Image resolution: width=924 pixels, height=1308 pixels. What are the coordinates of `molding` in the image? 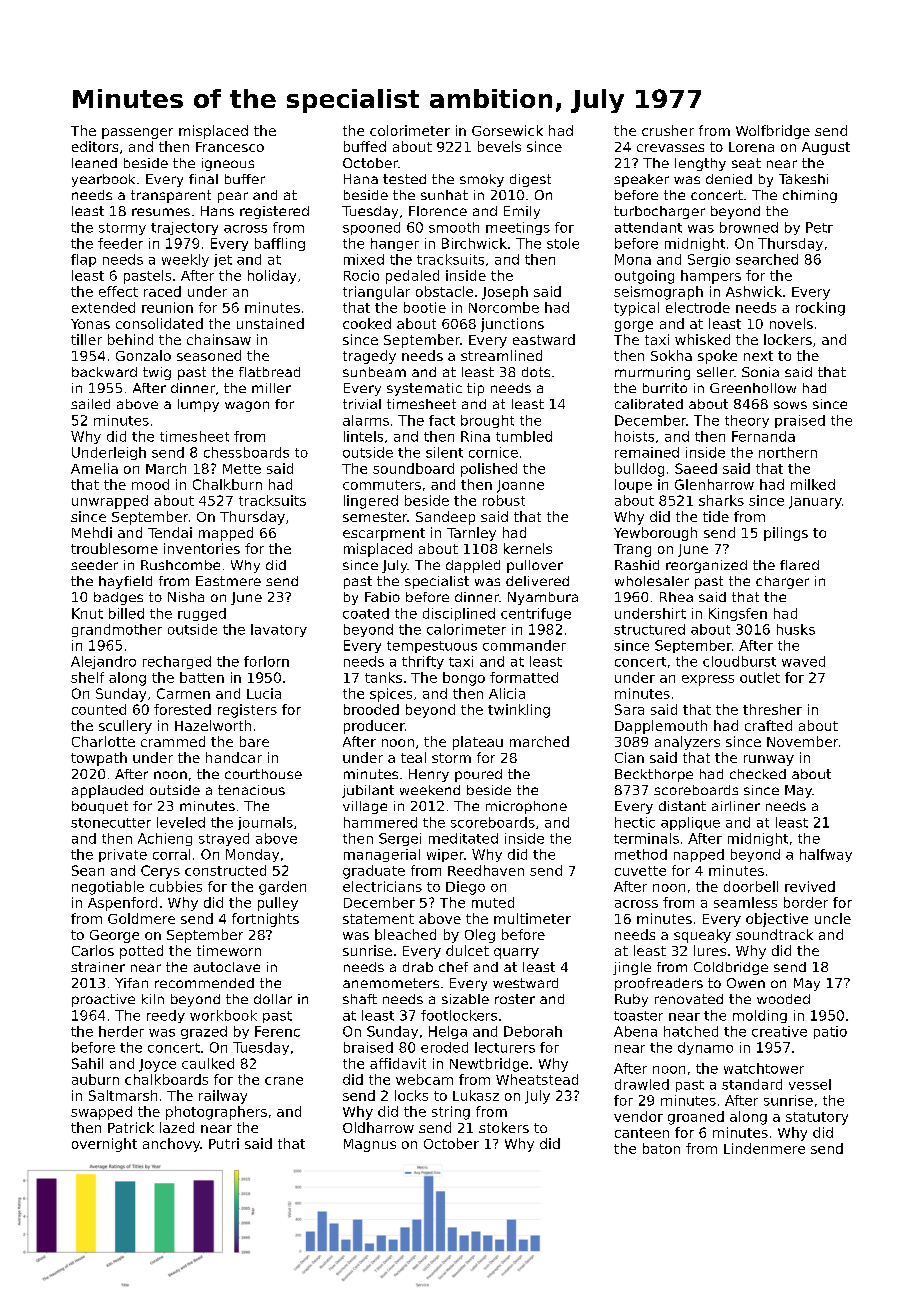 It's located at (760, 1016).
